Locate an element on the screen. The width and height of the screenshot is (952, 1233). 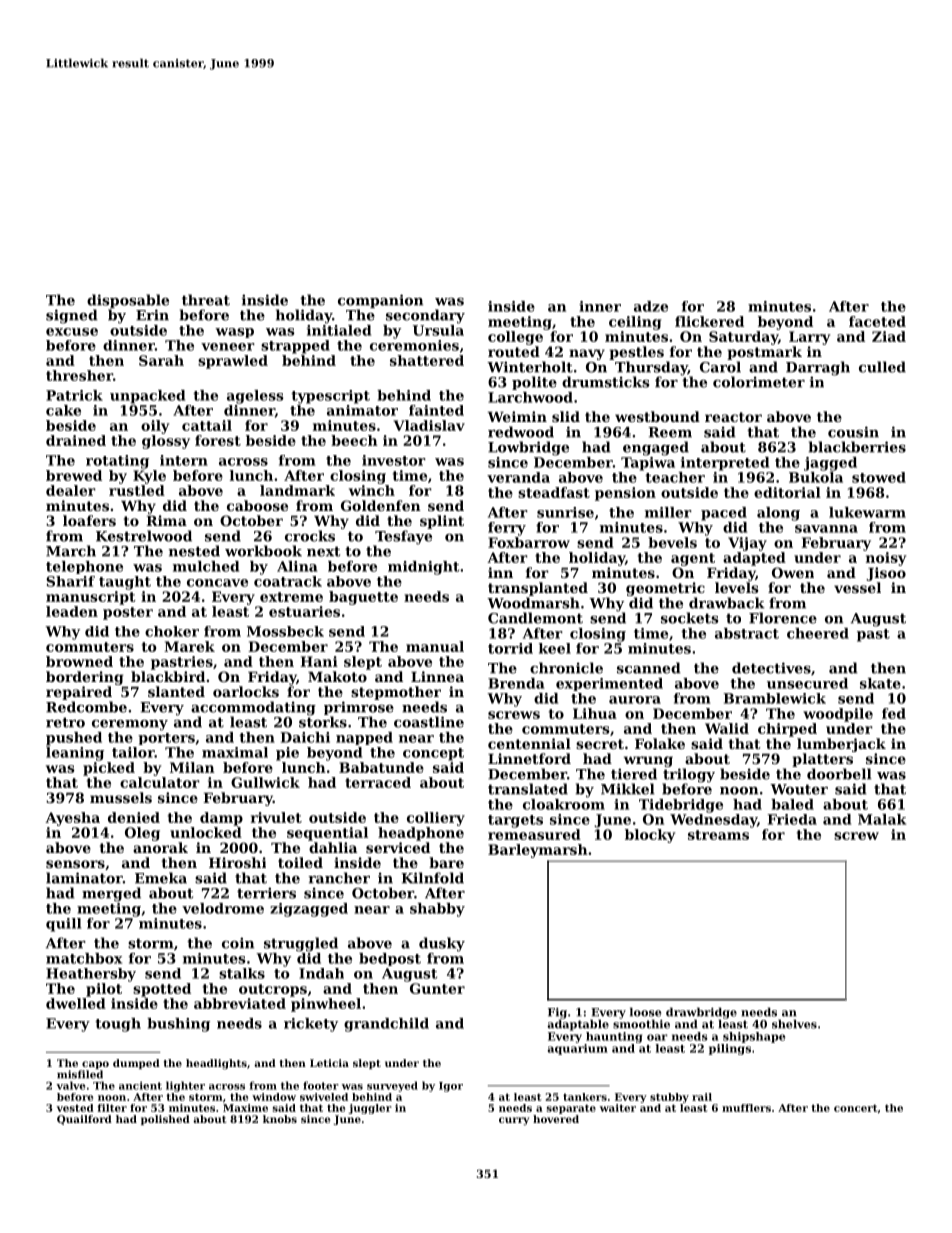
repaired is located at coordinates (79, 693).
